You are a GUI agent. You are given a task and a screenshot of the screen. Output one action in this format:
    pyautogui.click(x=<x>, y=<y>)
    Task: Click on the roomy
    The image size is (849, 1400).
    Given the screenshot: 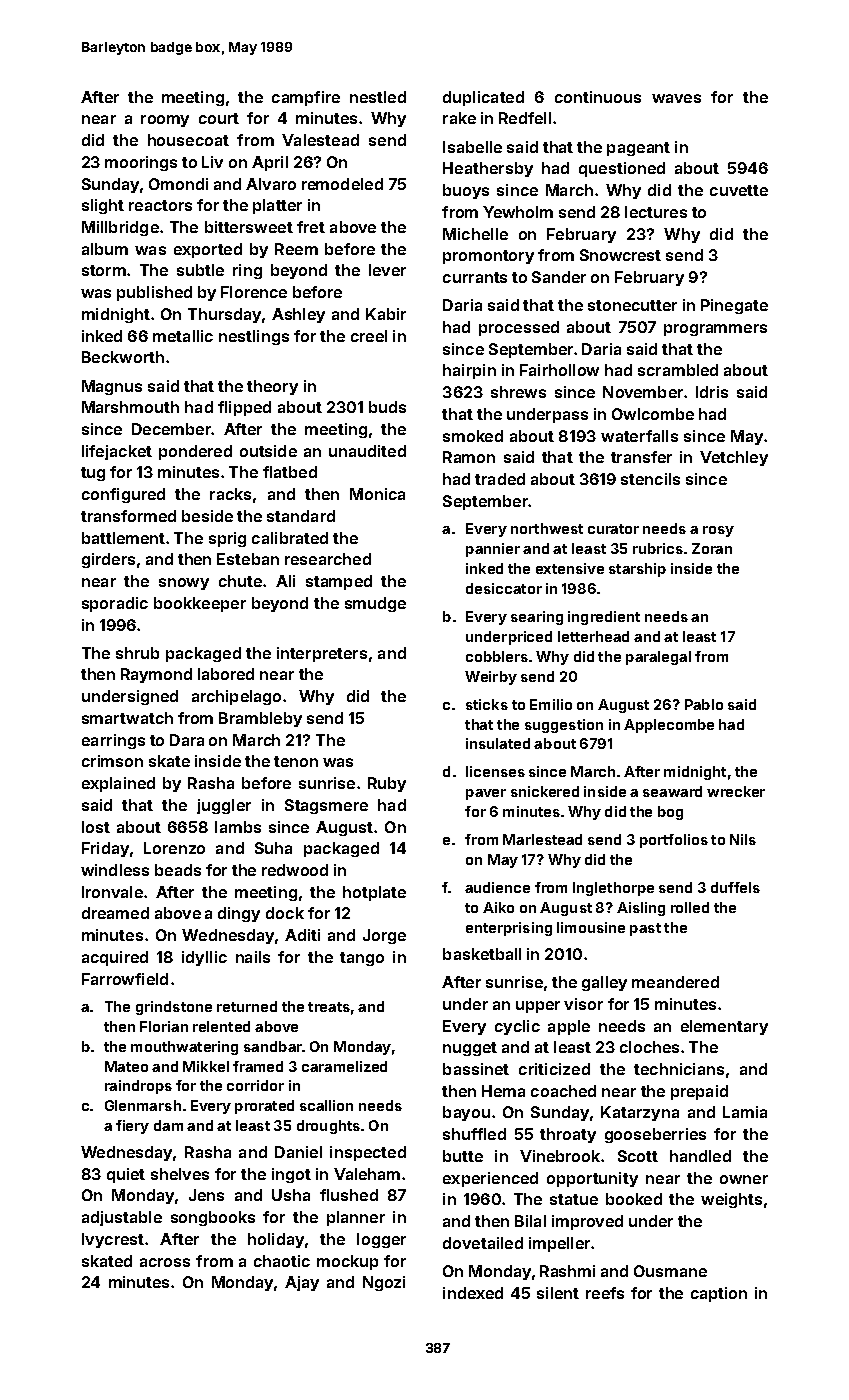 What is the action you would take?
    pyautogui.click(x=165, y=121)
